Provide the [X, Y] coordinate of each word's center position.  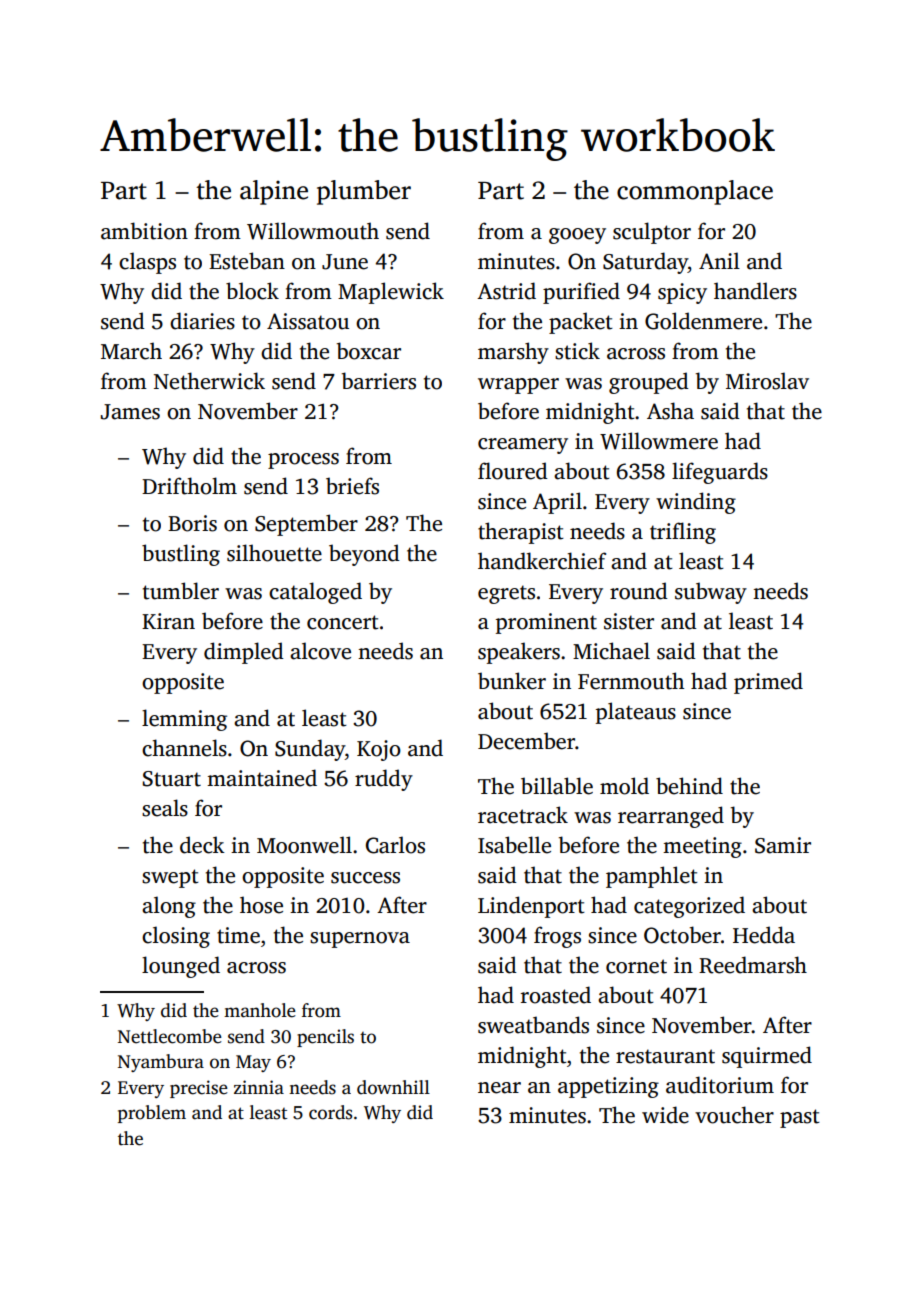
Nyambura [161, 1063]
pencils [325, 1038]
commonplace [695, 192]
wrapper [518, 386]
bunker [512, 681]
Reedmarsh [753, 965]
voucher [734, 1115]
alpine [274, 192]
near [499, 1088]
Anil [719, 260]
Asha [670, 411]
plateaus [636, 713]
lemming [184, 720]
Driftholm [189, 486]
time [238, 935]
